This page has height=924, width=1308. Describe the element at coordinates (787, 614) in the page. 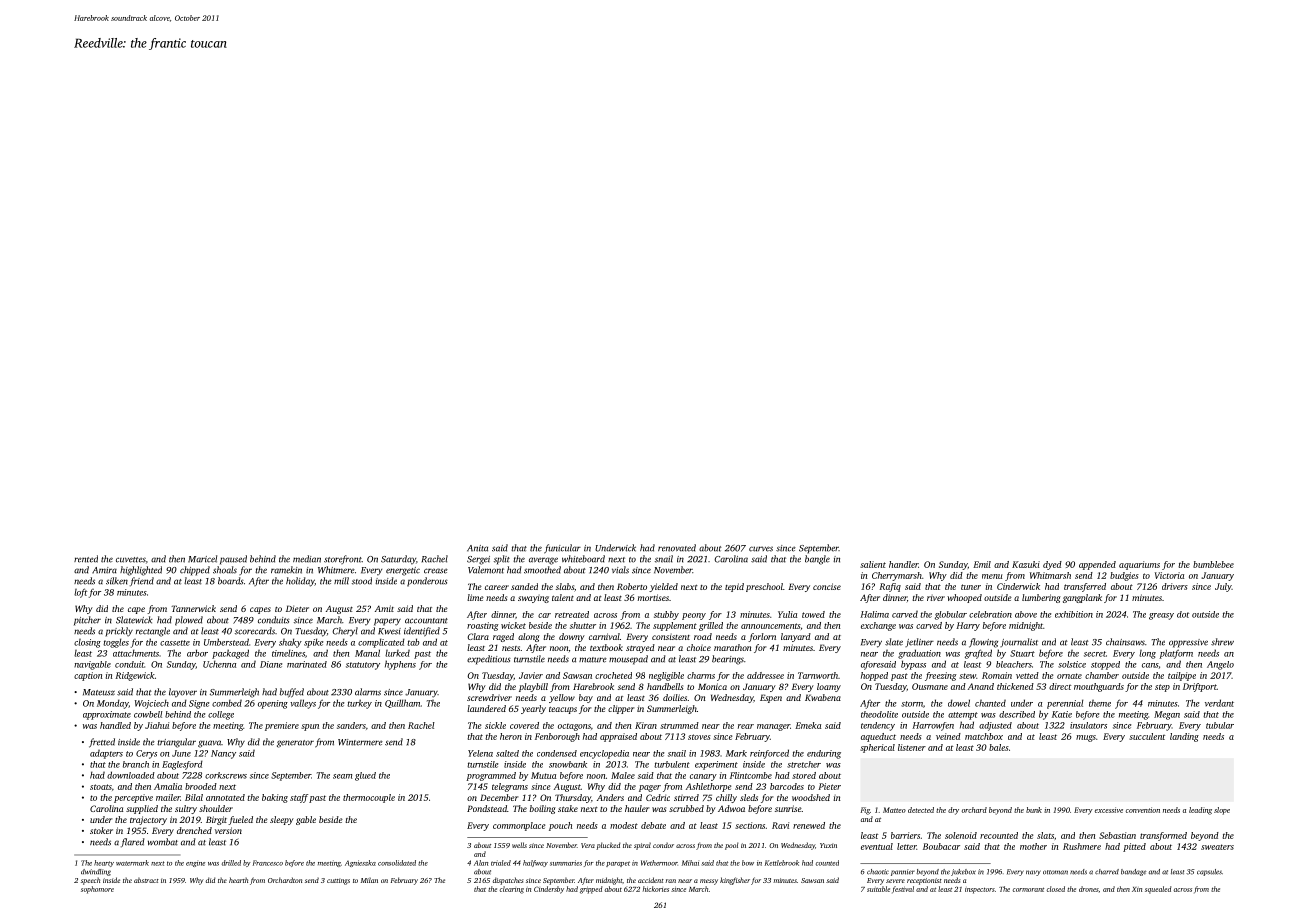

I see `Yulia` at that location.
